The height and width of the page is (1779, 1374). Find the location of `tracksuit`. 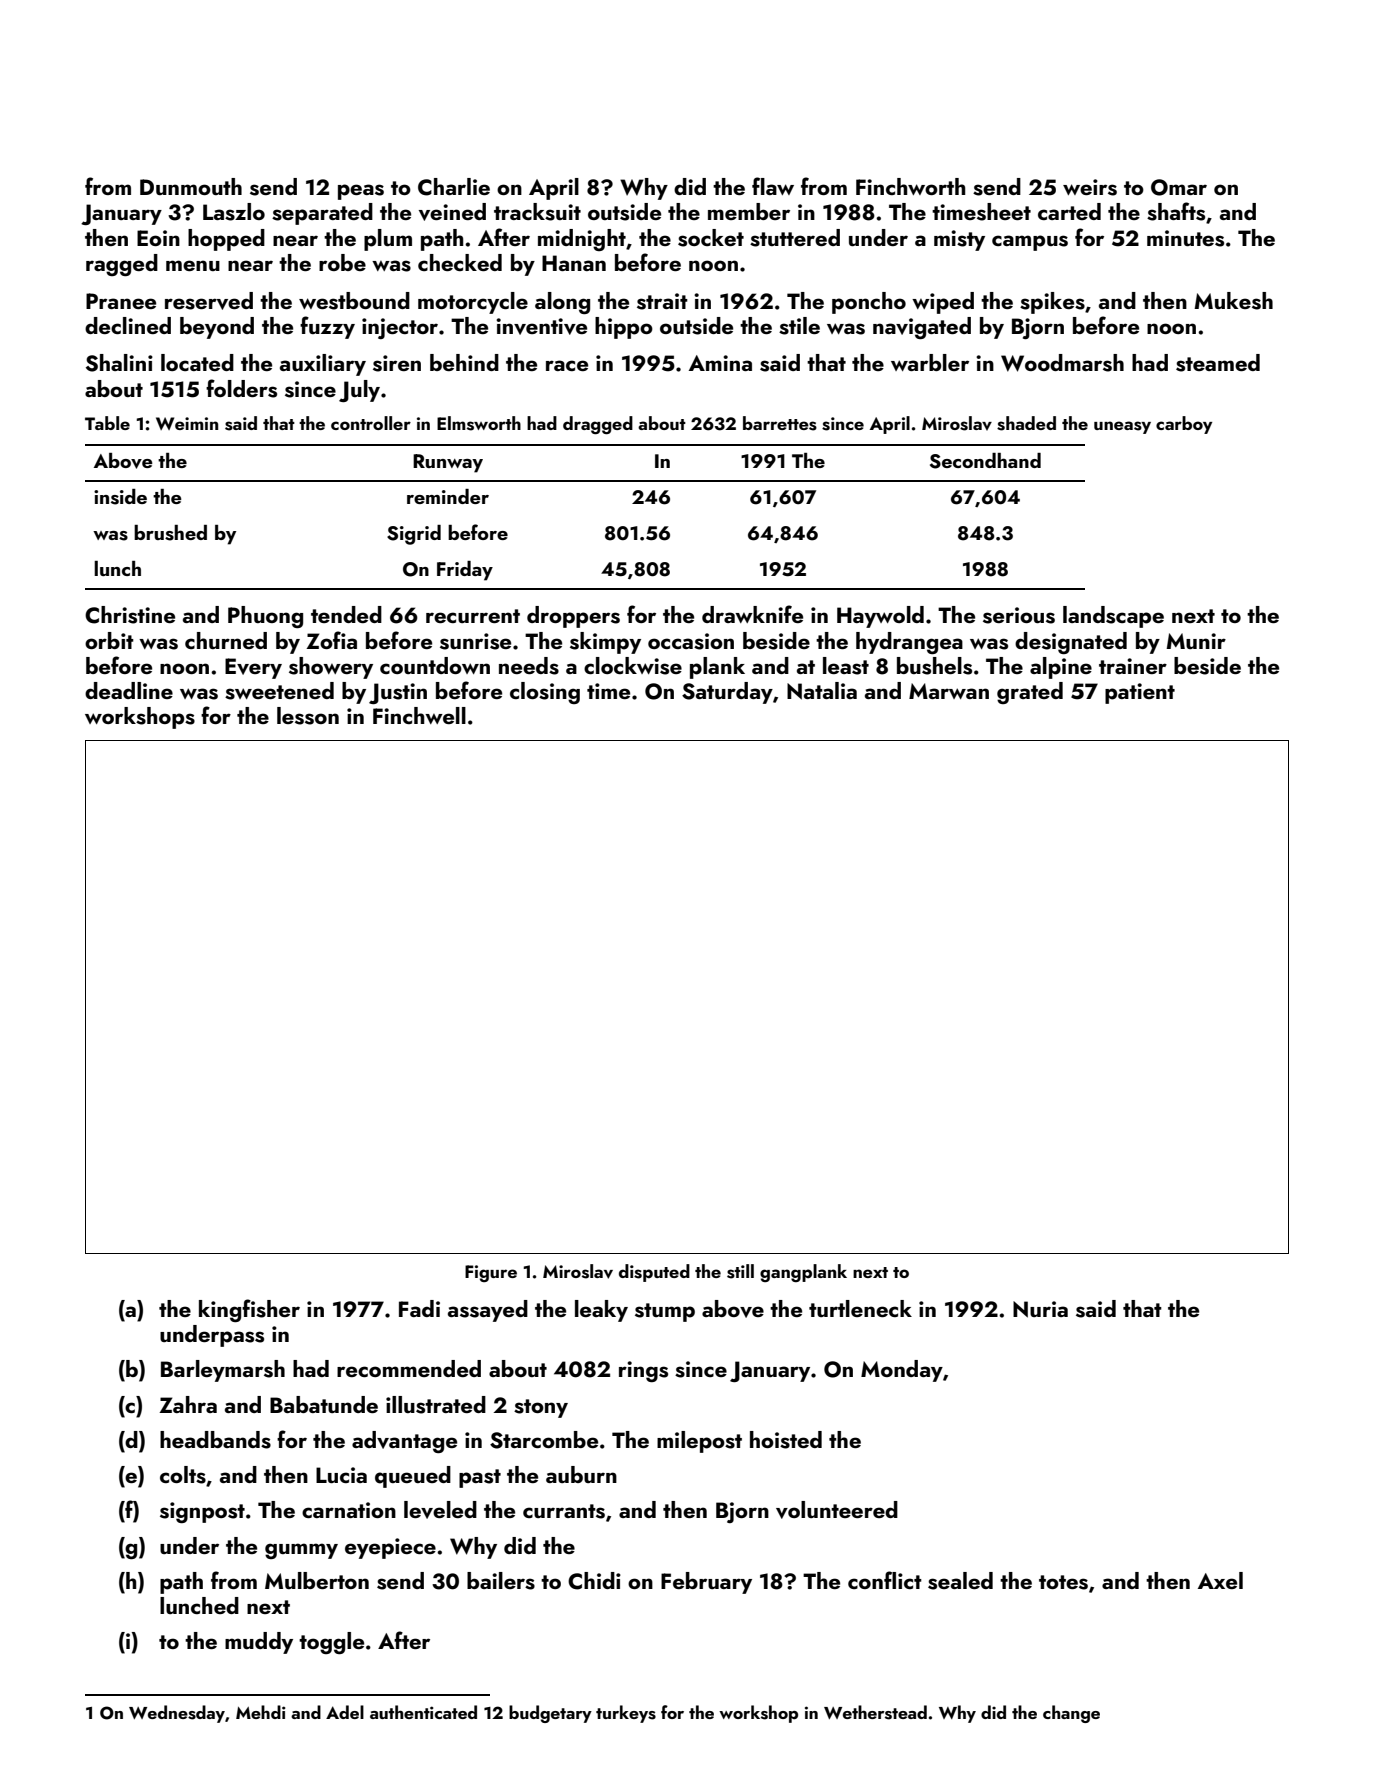

tracksuit is located at coordinates (537, 212).
